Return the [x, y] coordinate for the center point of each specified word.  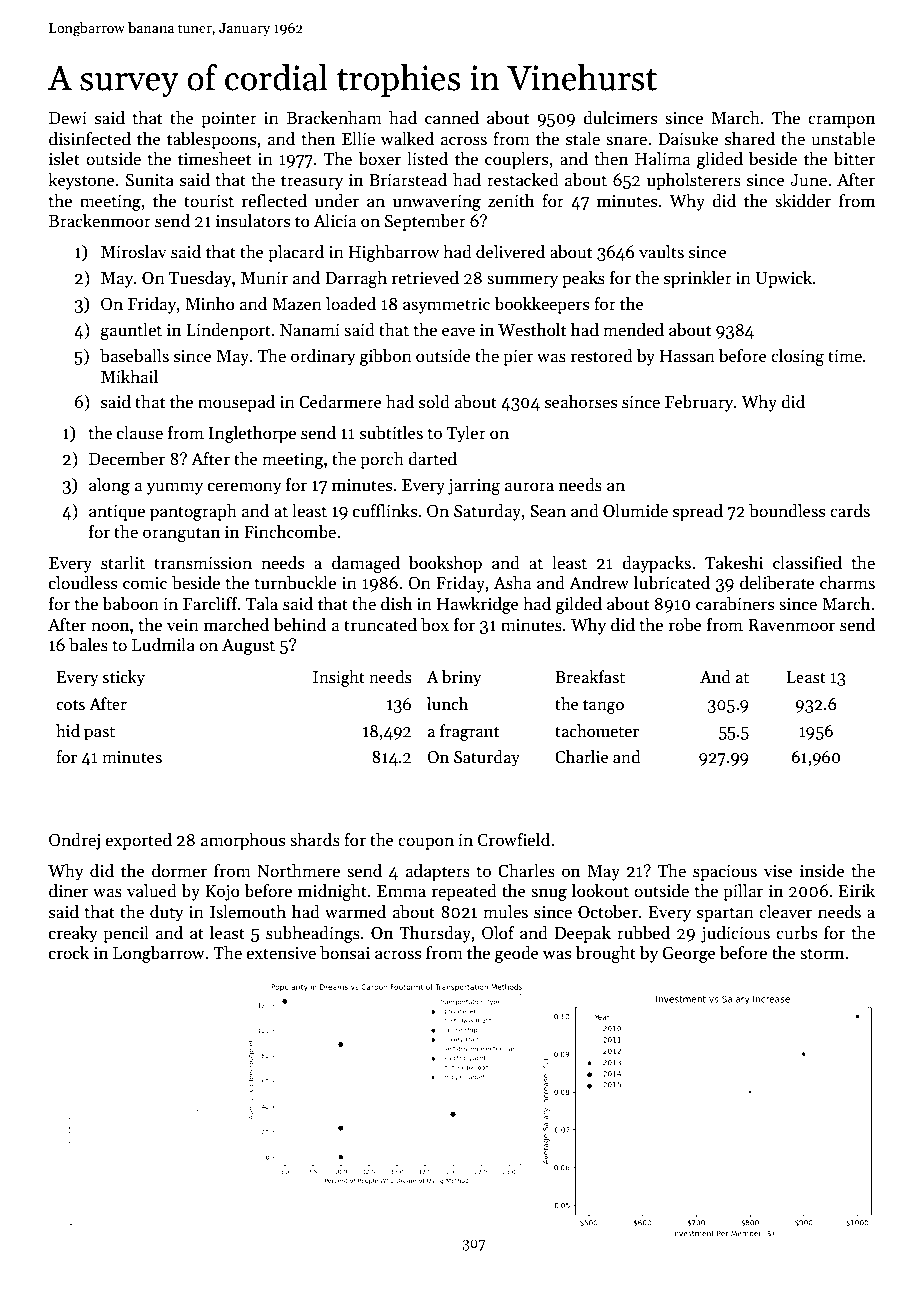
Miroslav [134, 252]
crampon [841, 121]
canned [452, 118]
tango [603, 706]
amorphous [243, 841]
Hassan [687, 356]
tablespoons [211, 140]
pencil [126, 934]
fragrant [469, 732]
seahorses [581, 402]
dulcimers [620, 118]
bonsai [345, 953]
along [109, 486]
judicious [735, 934]
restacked [523, 180]
